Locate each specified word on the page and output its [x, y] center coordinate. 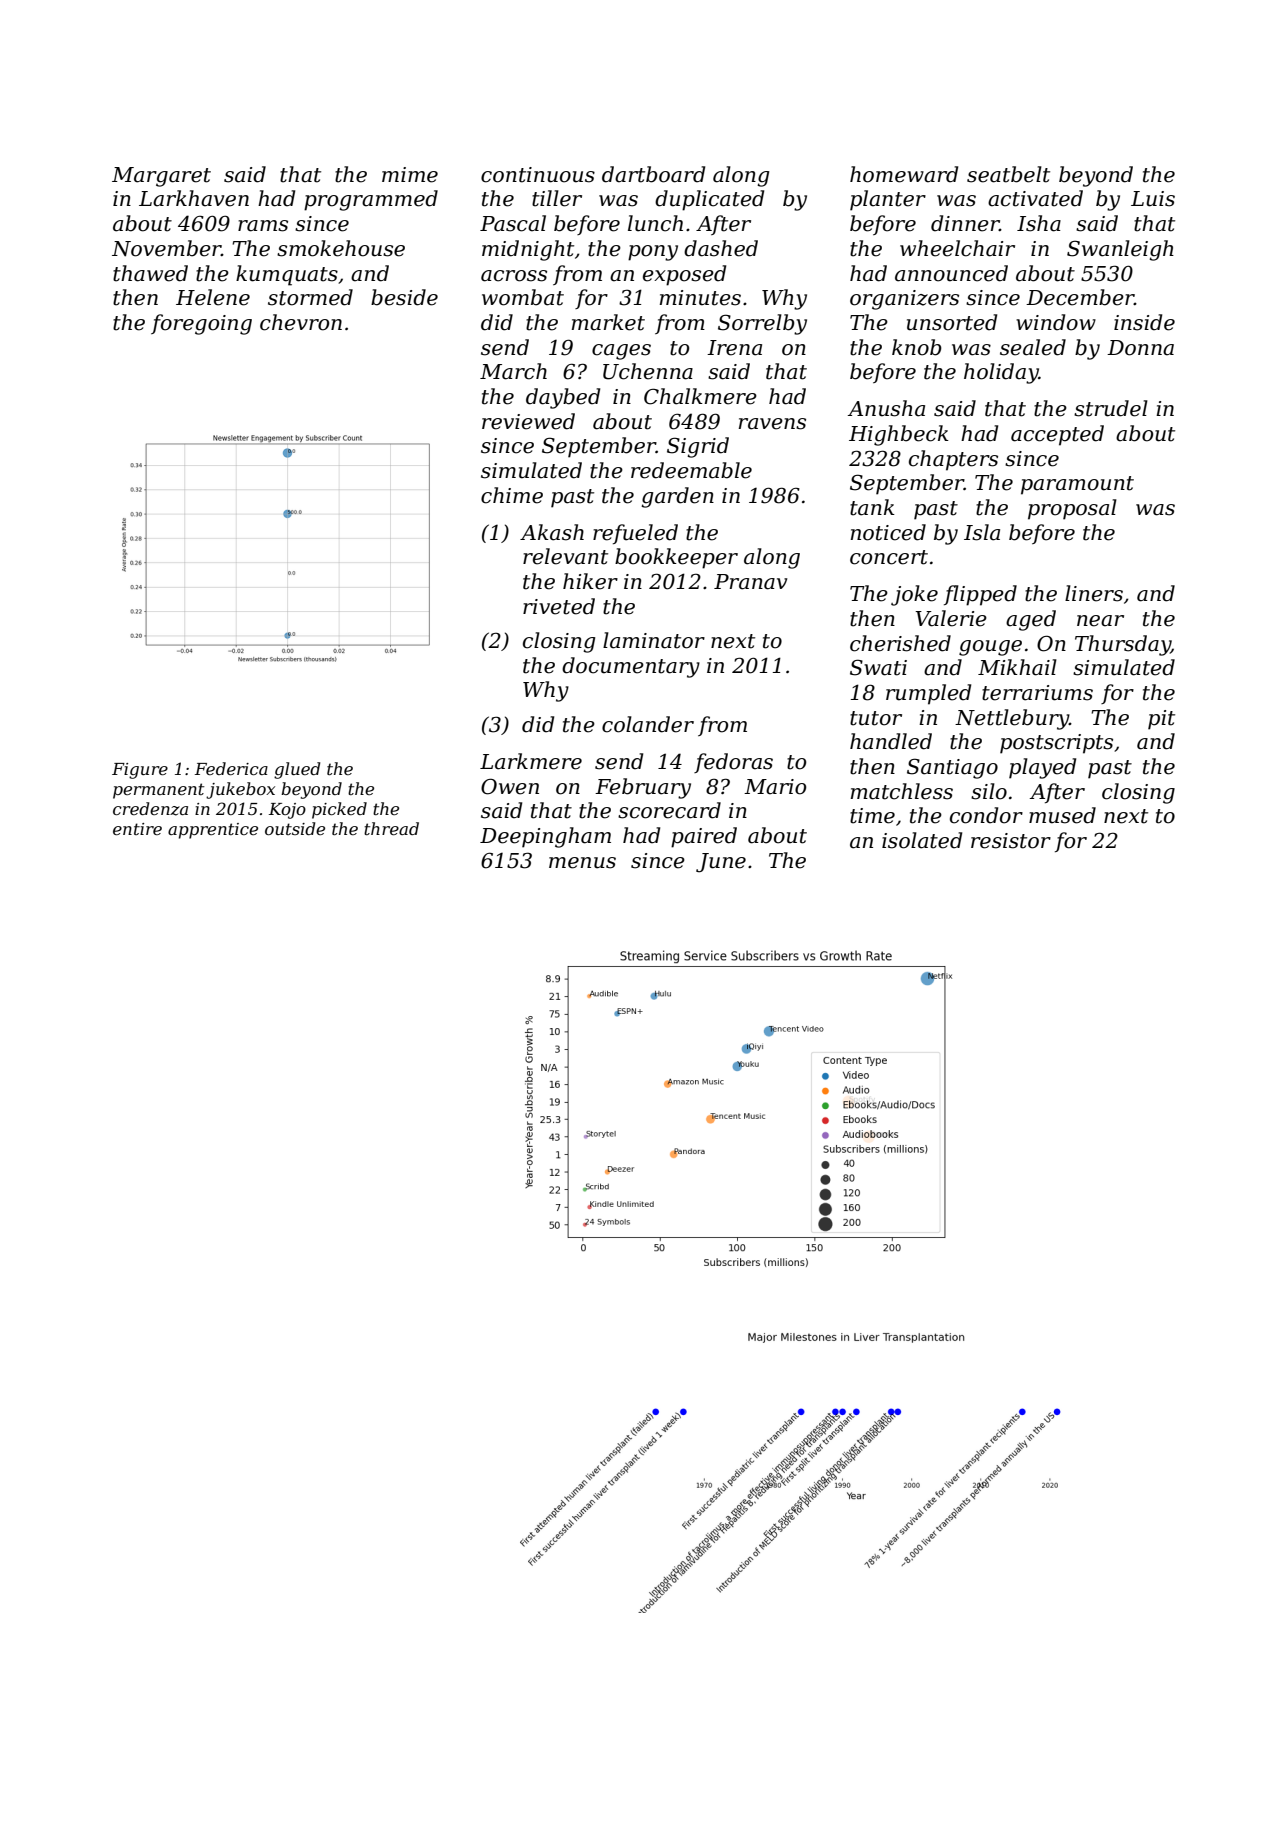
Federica [231, 768]
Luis [1153, 199]
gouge [990, 648]
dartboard [653, 174]
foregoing [201, 324]
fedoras [733, 763]
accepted [1057, 435]
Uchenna [648, 371]
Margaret [161, 177]
